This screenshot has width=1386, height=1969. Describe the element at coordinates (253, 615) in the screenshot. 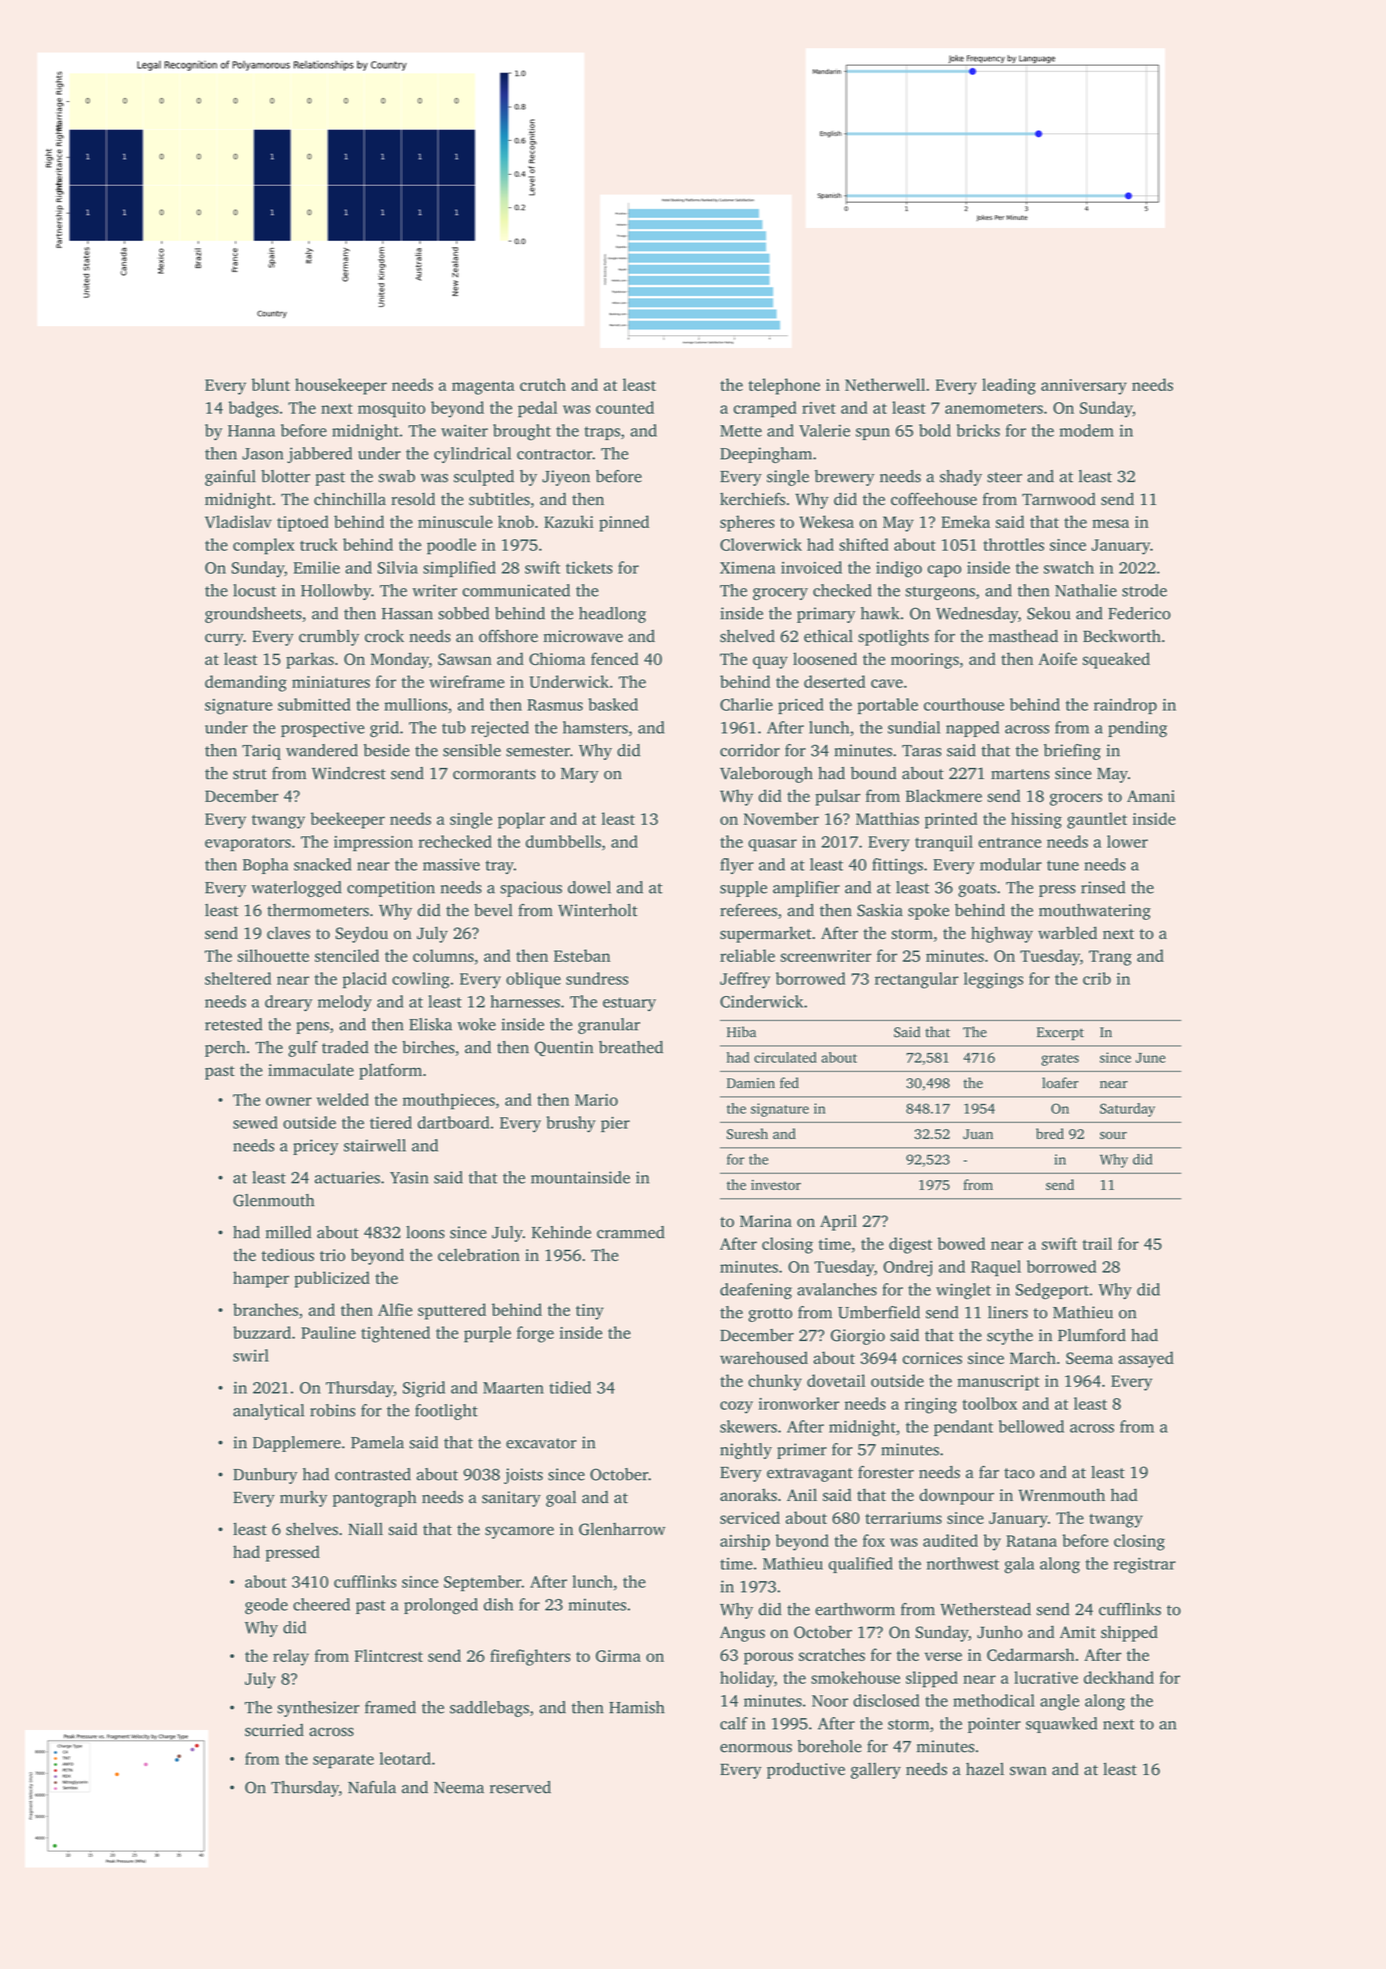

I see `groundsheets` at that location.
